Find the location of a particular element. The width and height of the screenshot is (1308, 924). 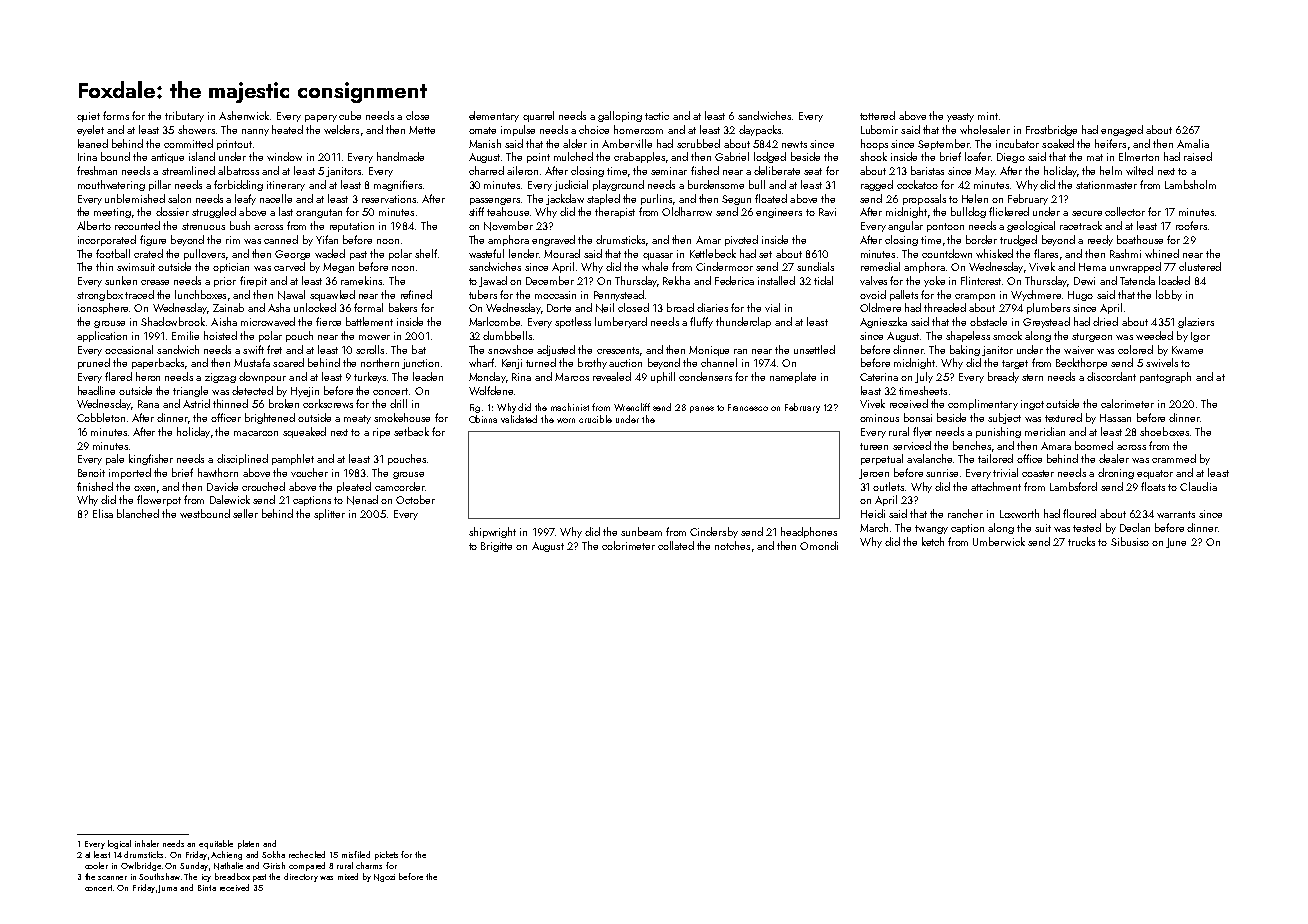

mint is located at coordinates (988, 116).
